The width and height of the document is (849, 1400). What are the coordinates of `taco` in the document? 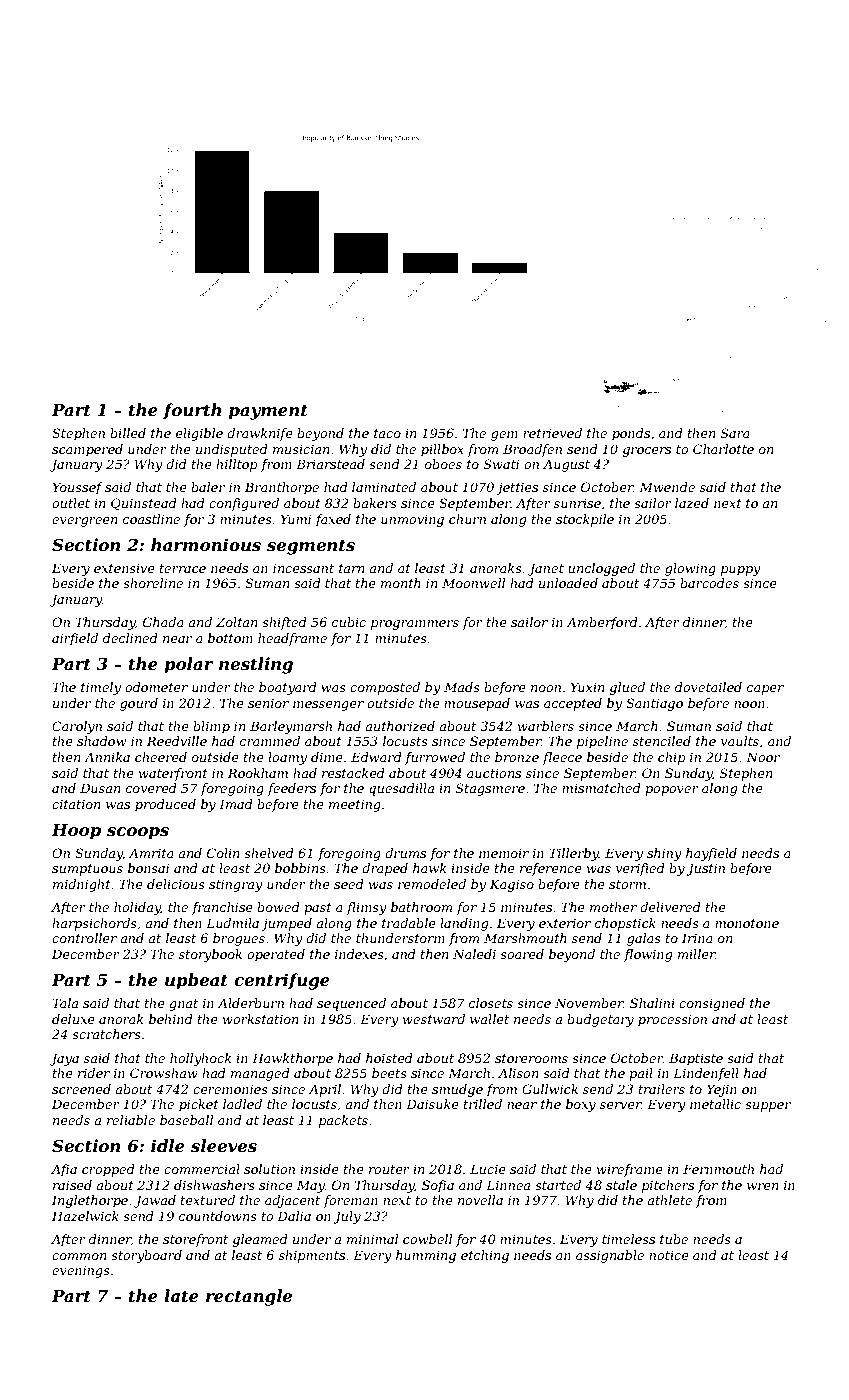 It's located at (387, 433).
